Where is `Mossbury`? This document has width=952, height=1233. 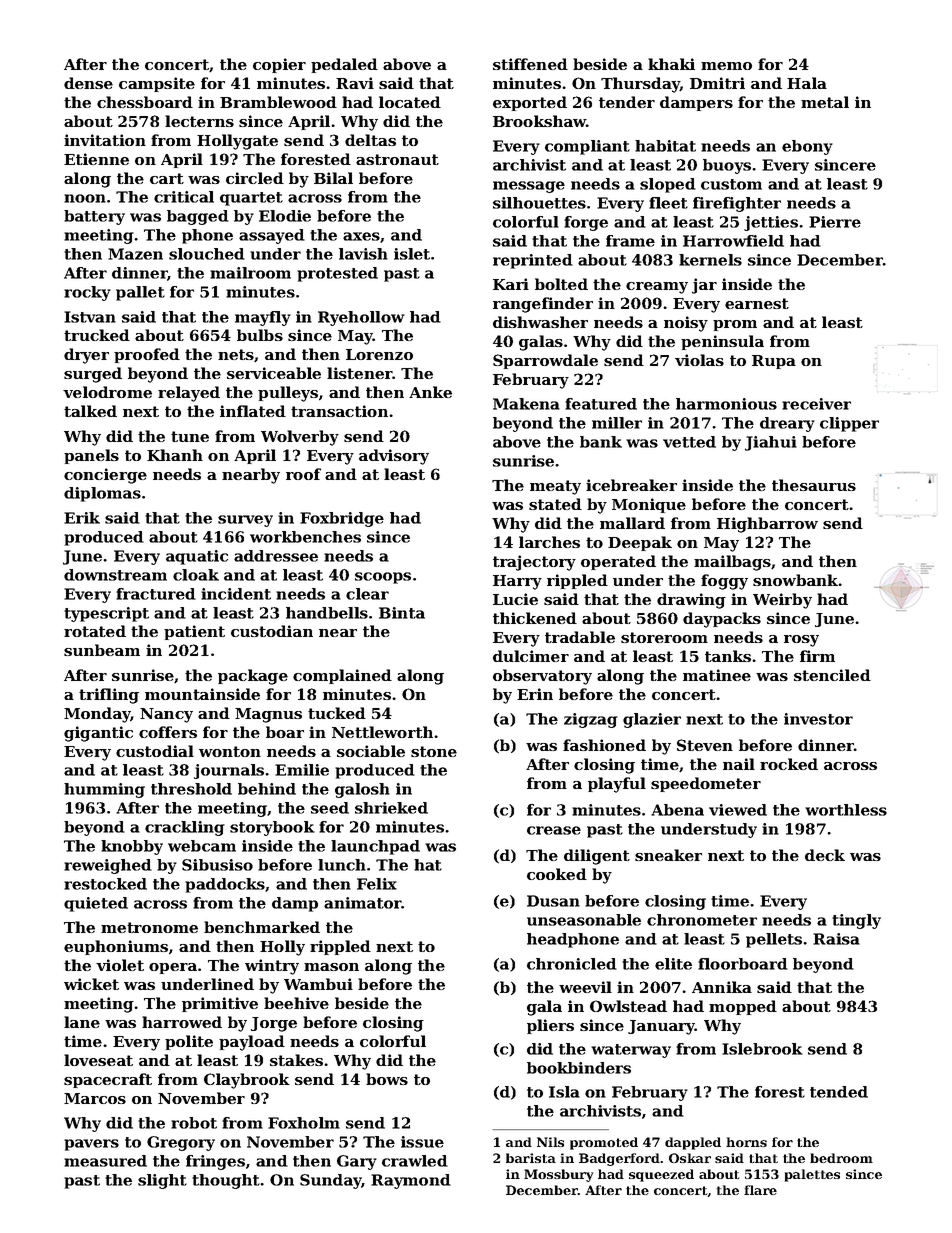 Mossbury is located at coordinates (558, 1175).
